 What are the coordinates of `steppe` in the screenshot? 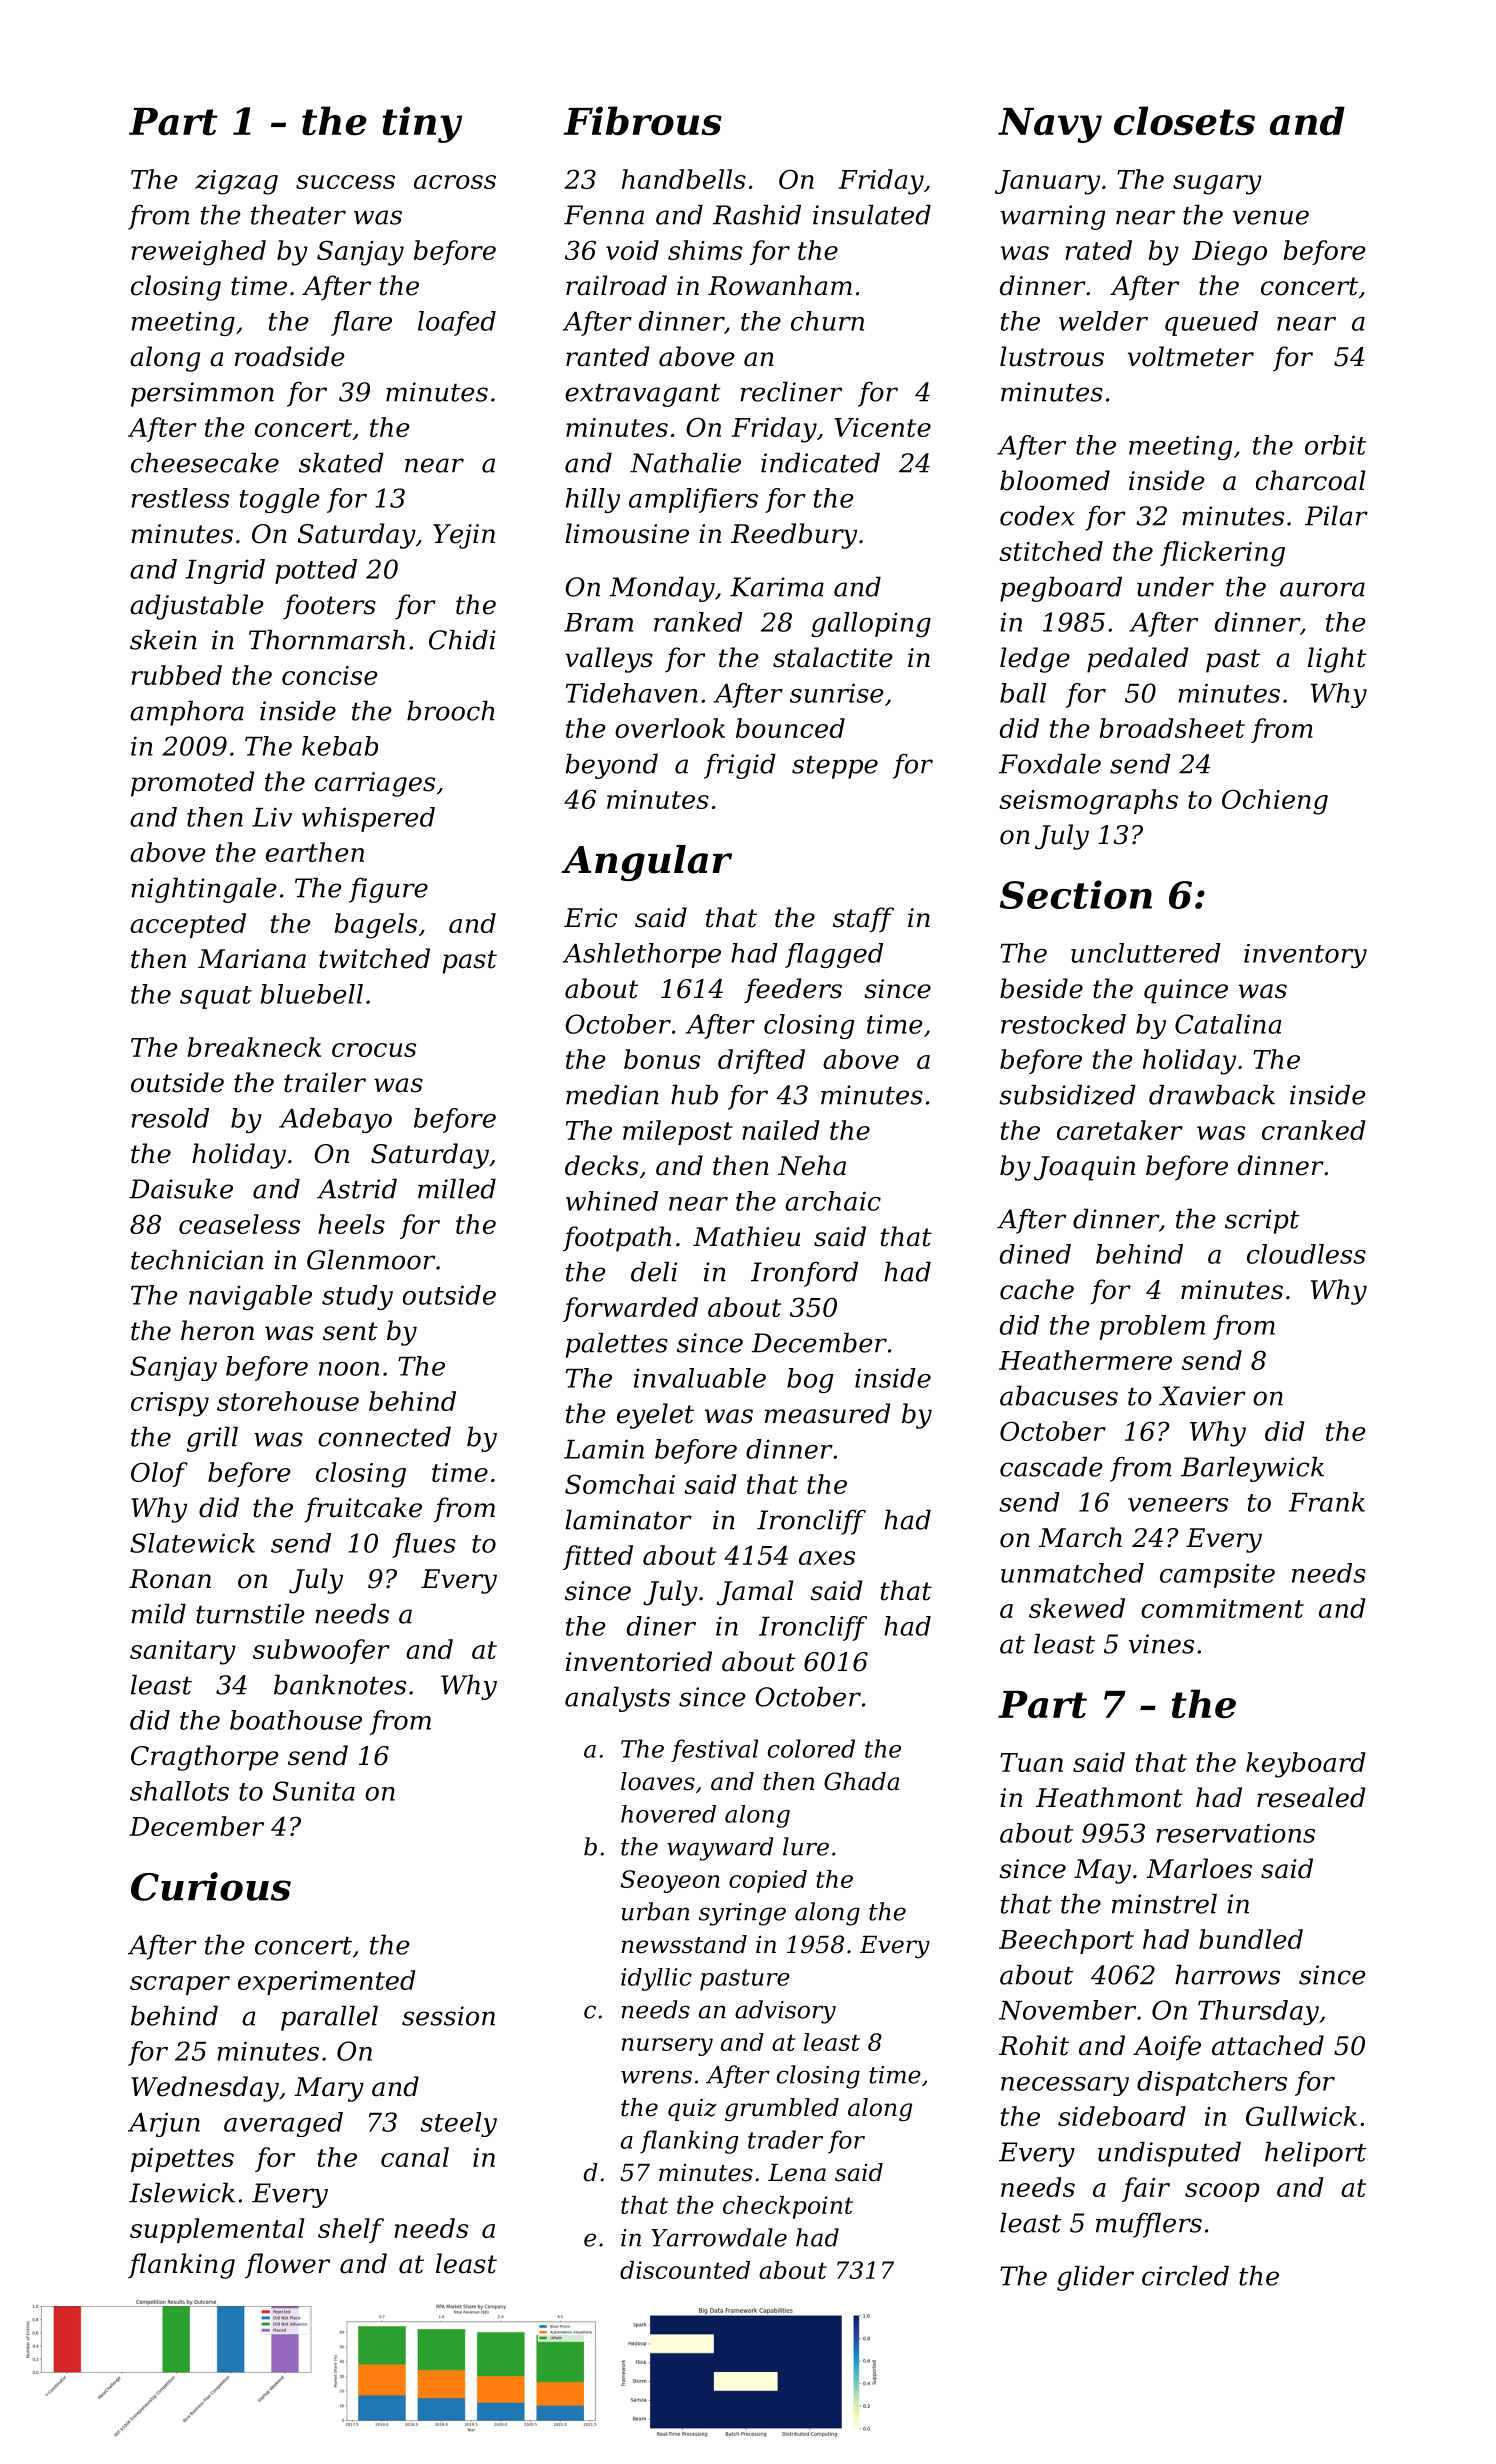 It's located at (835, 767).
